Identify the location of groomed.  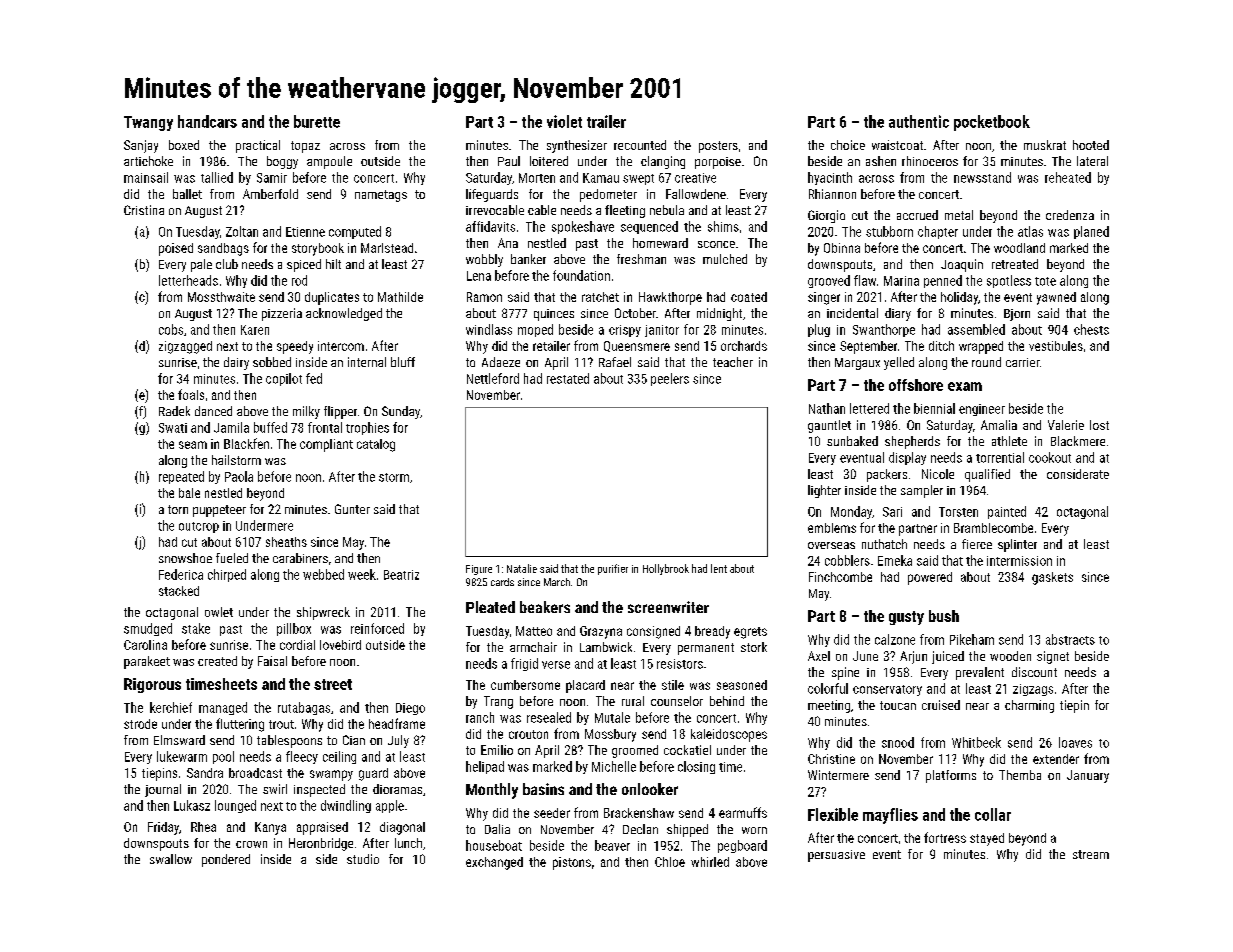
(635, 751).
